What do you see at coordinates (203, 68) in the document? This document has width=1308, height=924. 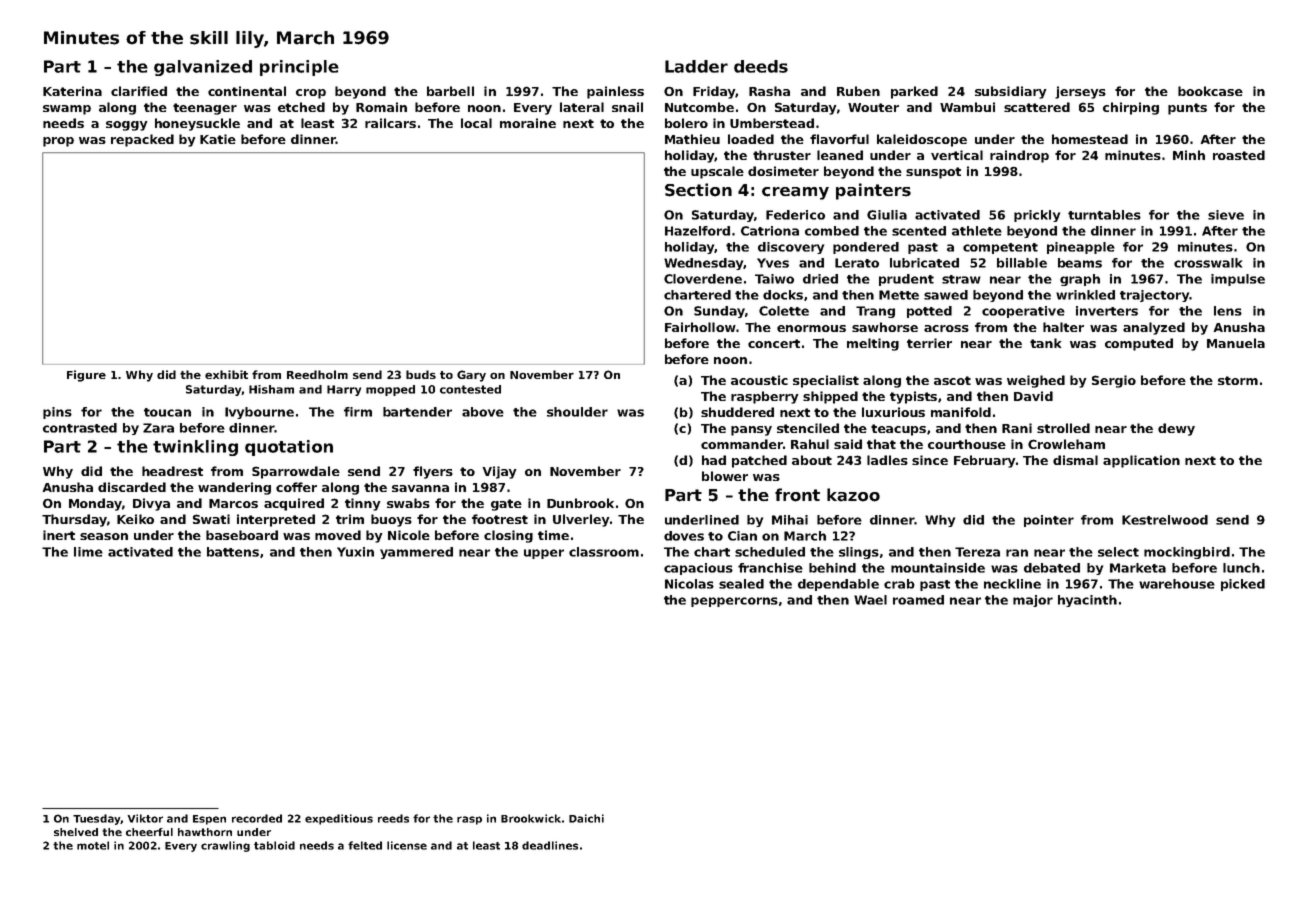 I see `galvanized` at bounding box center [203, 68].
